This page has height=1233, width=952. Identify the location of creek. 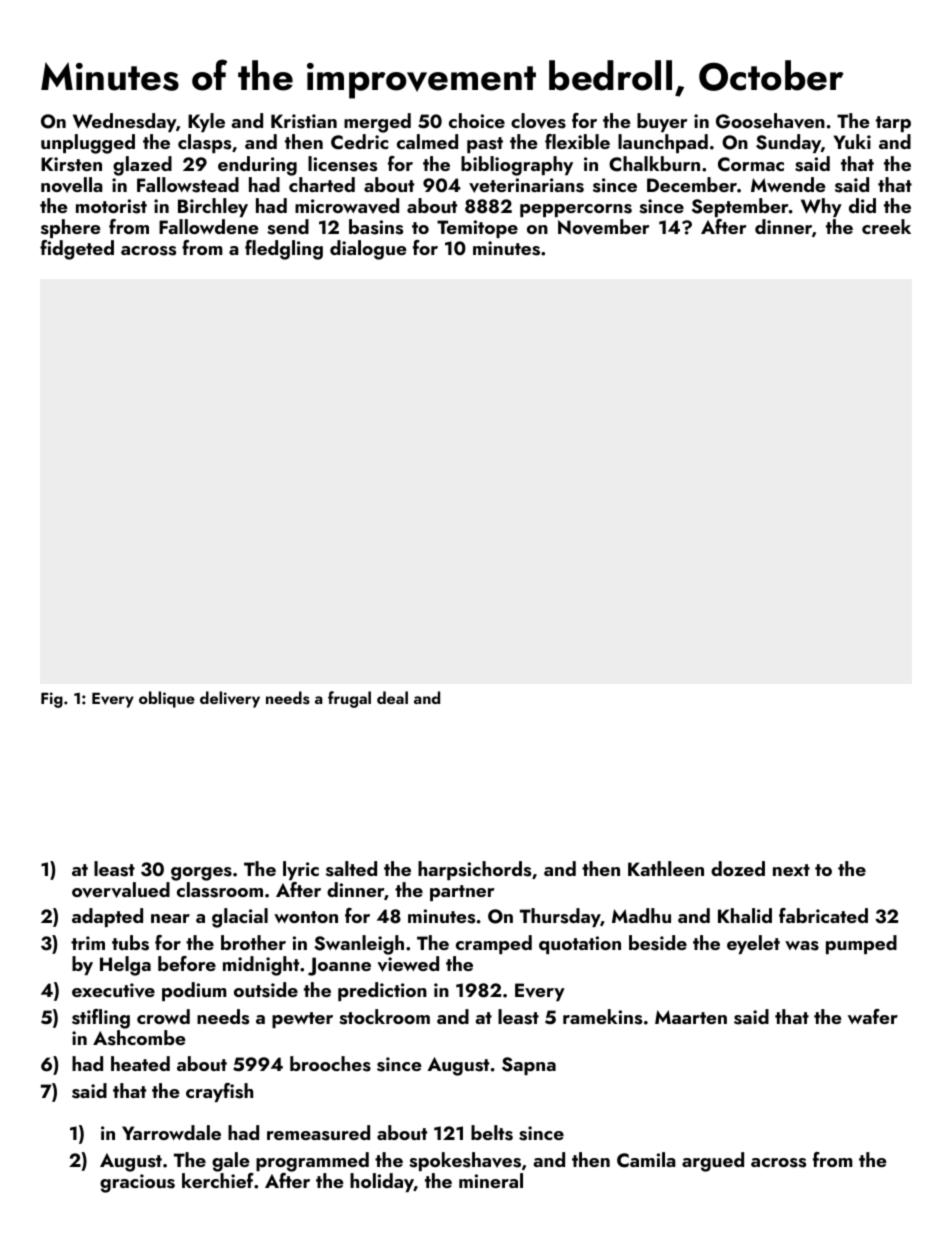
(886, 226).
